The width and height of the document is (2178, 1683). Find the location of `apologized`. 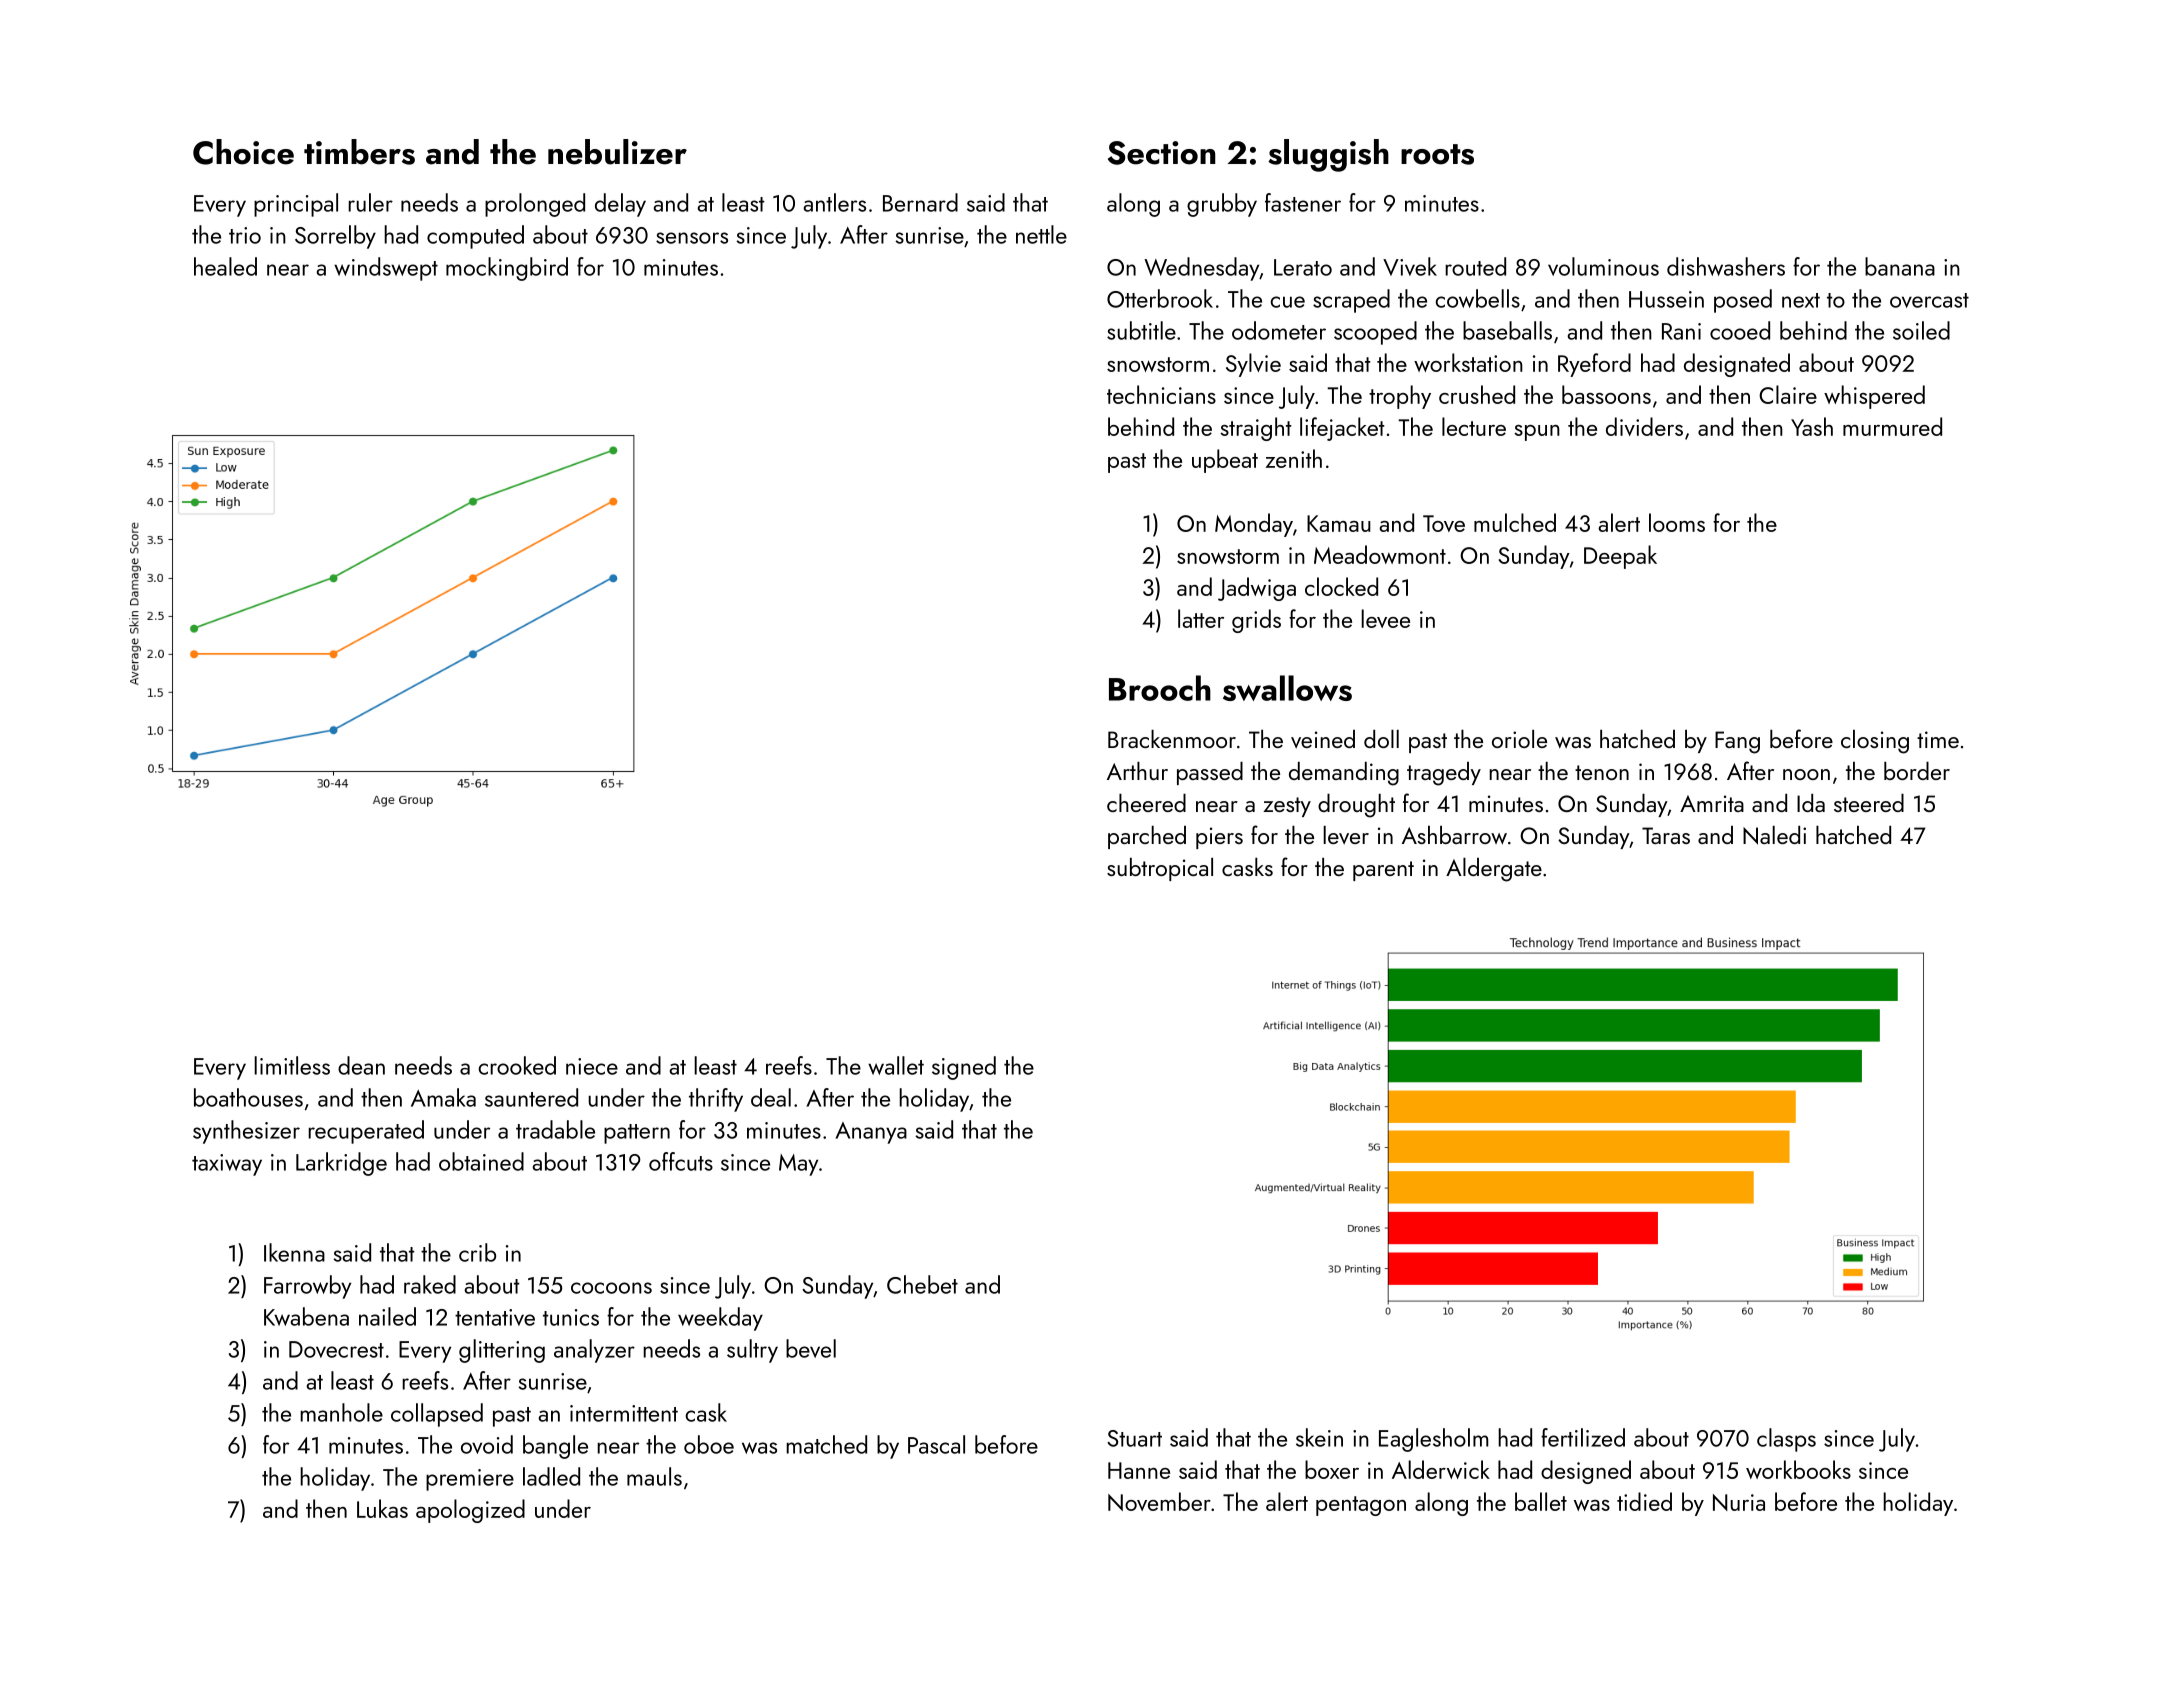

apologized is located at coordinates (470, 1511).
